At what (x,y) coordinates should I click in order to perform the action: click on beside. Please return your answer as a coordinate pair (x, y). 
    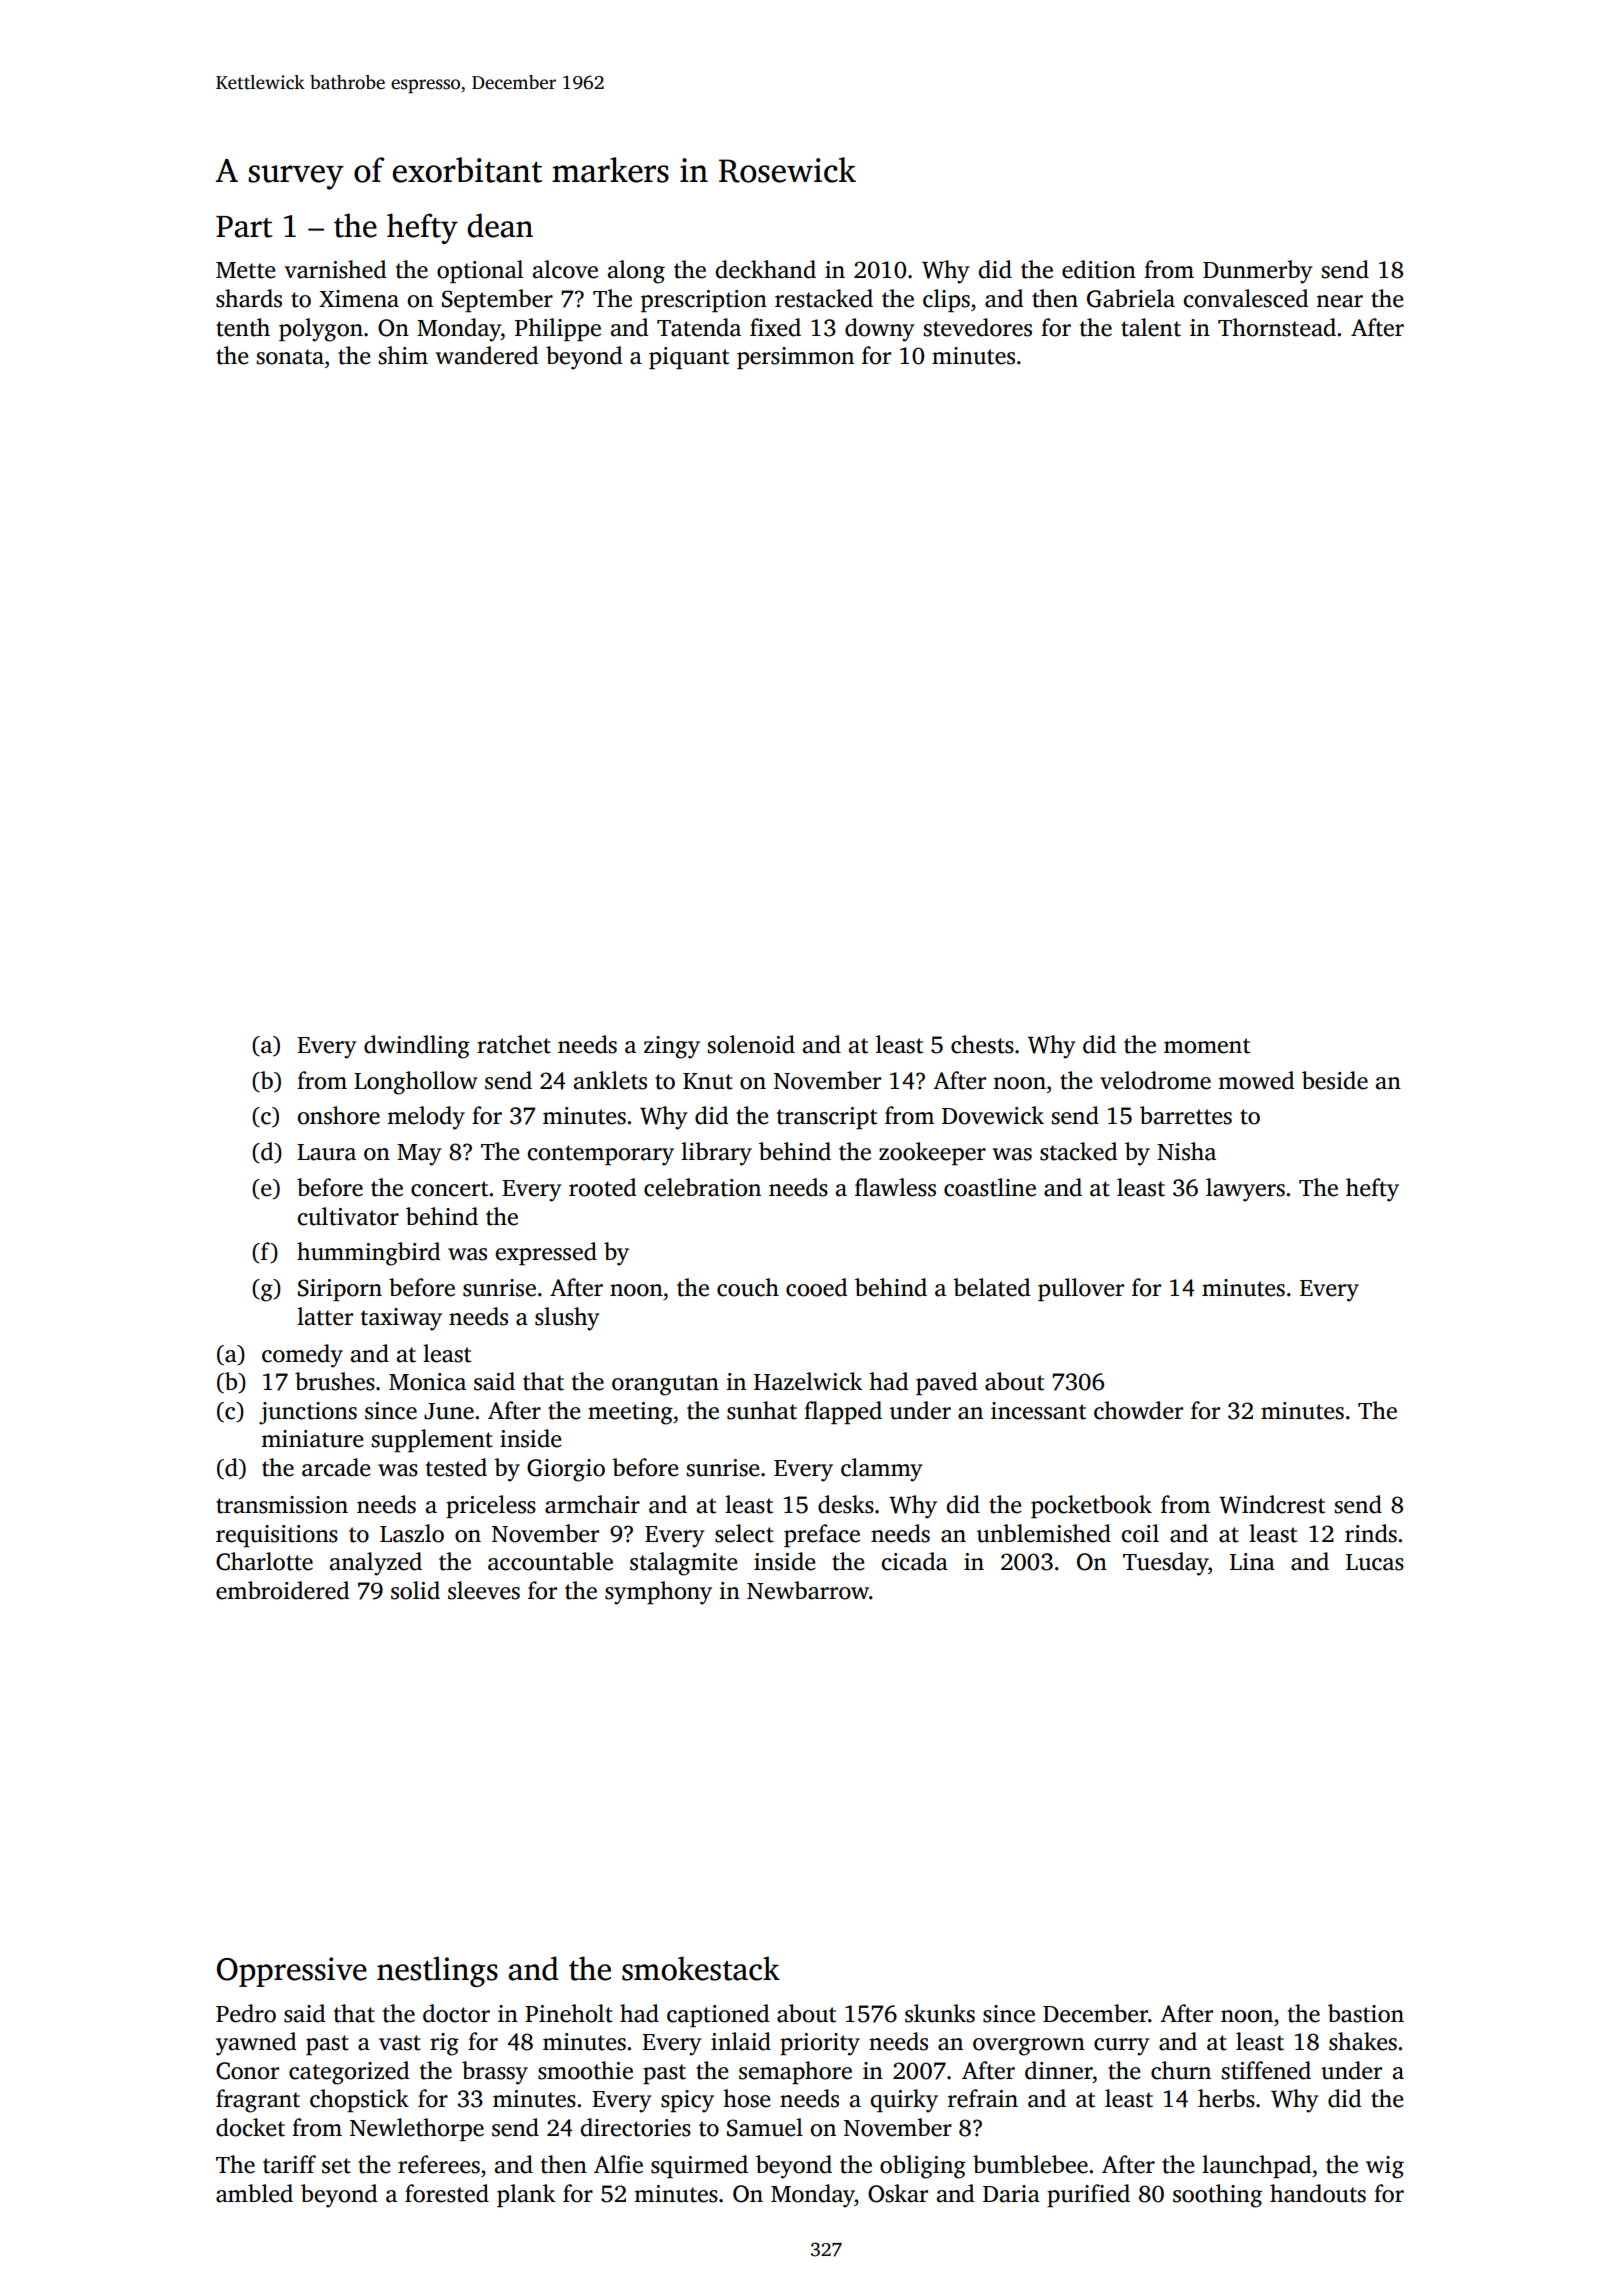
    Looking at the image, I should click on (1335, 1080).
